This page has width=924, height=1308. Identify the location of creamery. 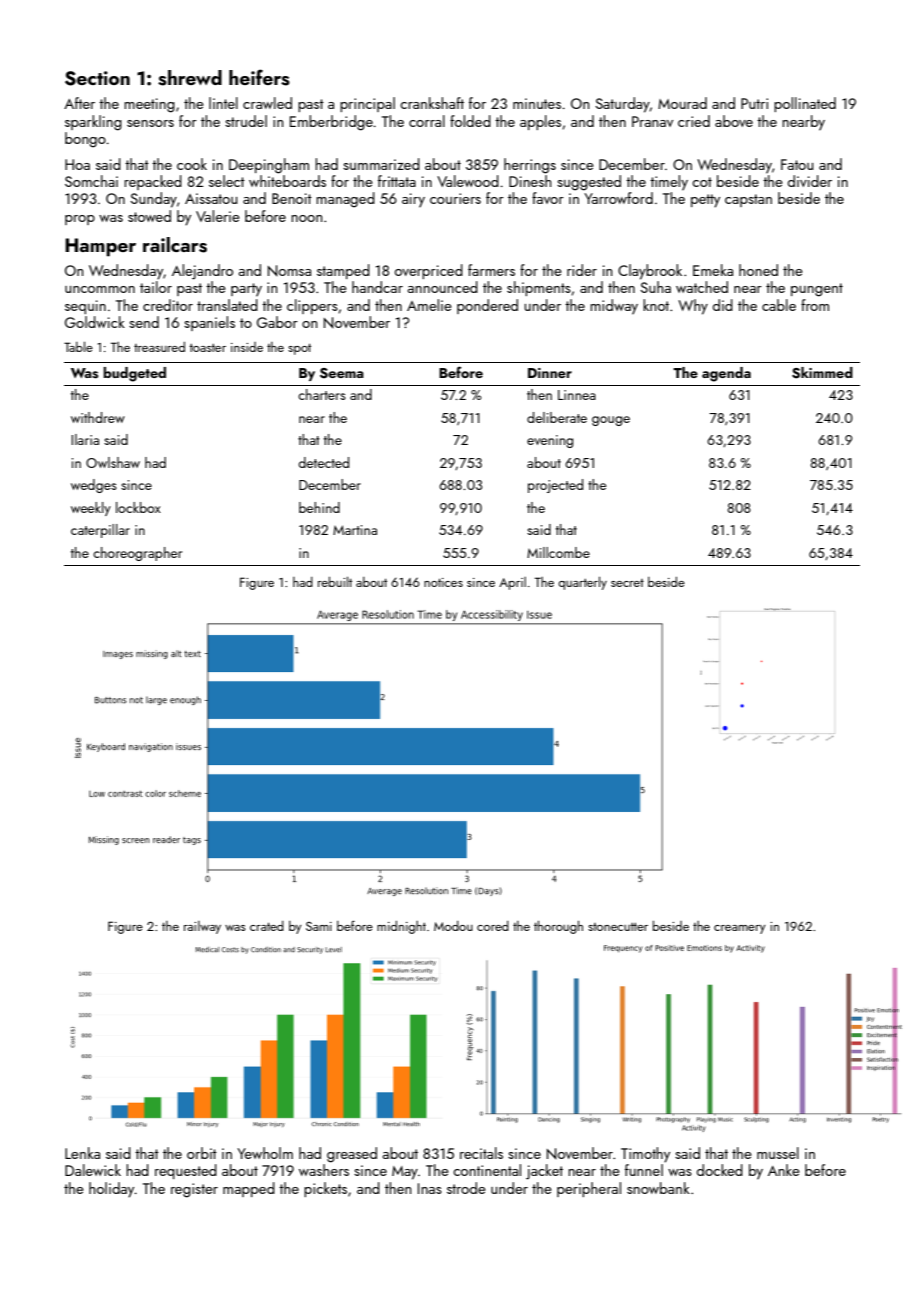
(740, 929).
